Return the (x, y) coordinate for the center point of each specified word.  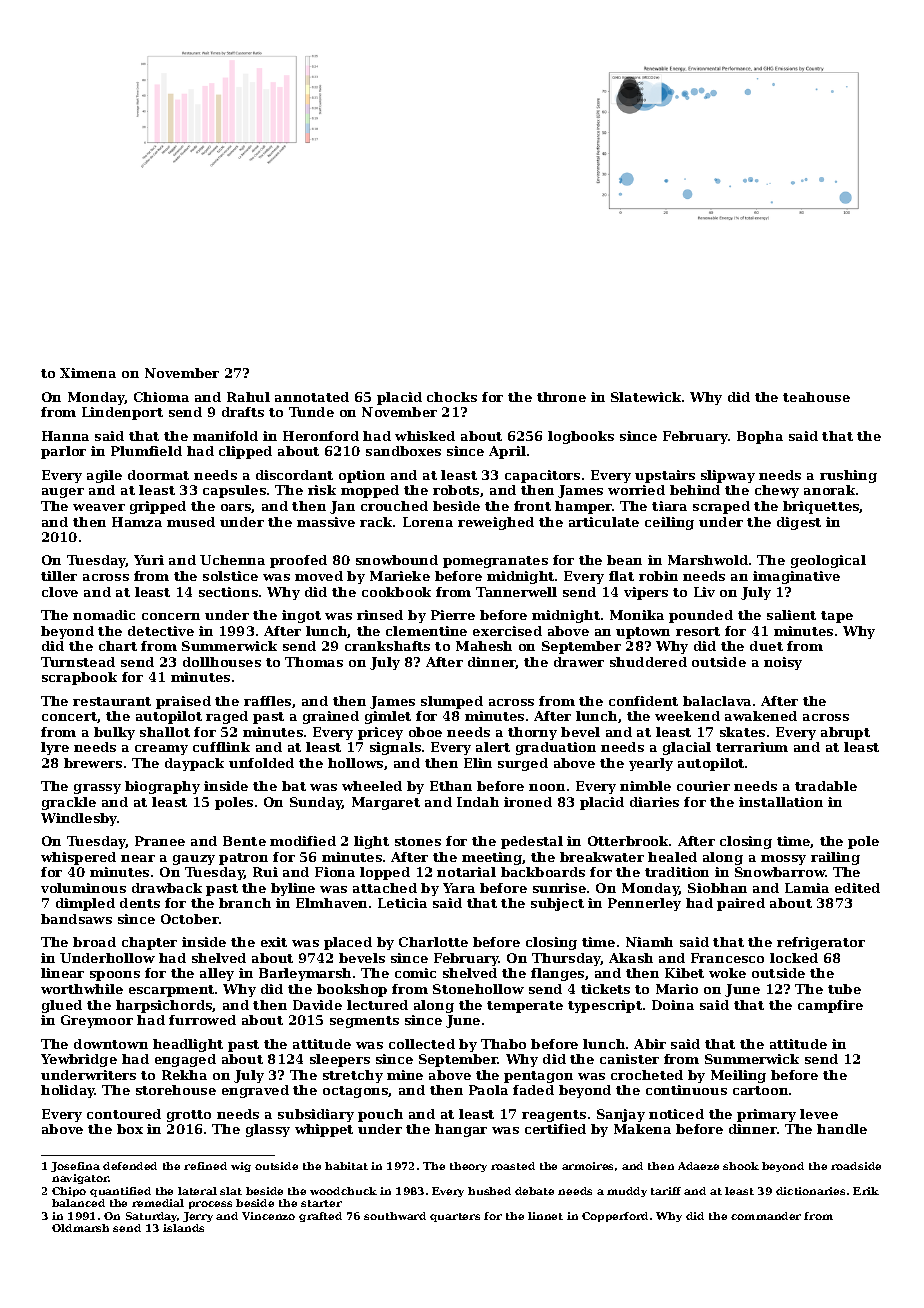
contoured (124, 1114)
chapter (149, 943)
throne (561, 397)
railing (835, 858)
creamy (161, 750)
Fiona (335, 872)
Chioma (161, 397)
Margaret (386, 803)
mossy (783, 860)
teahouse (816, 397)
